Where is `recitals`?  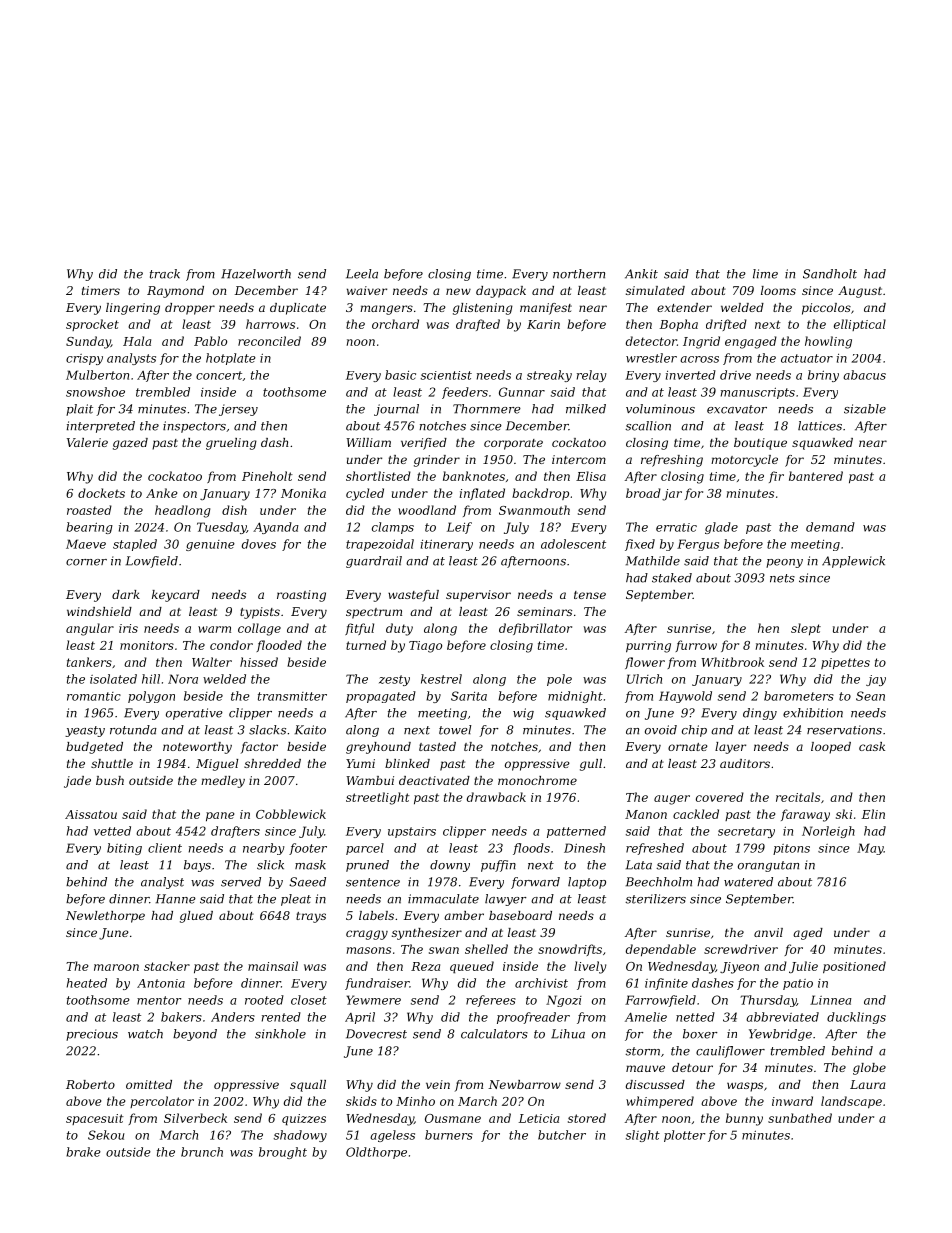 recitals is located at coordinates (798, 797).
